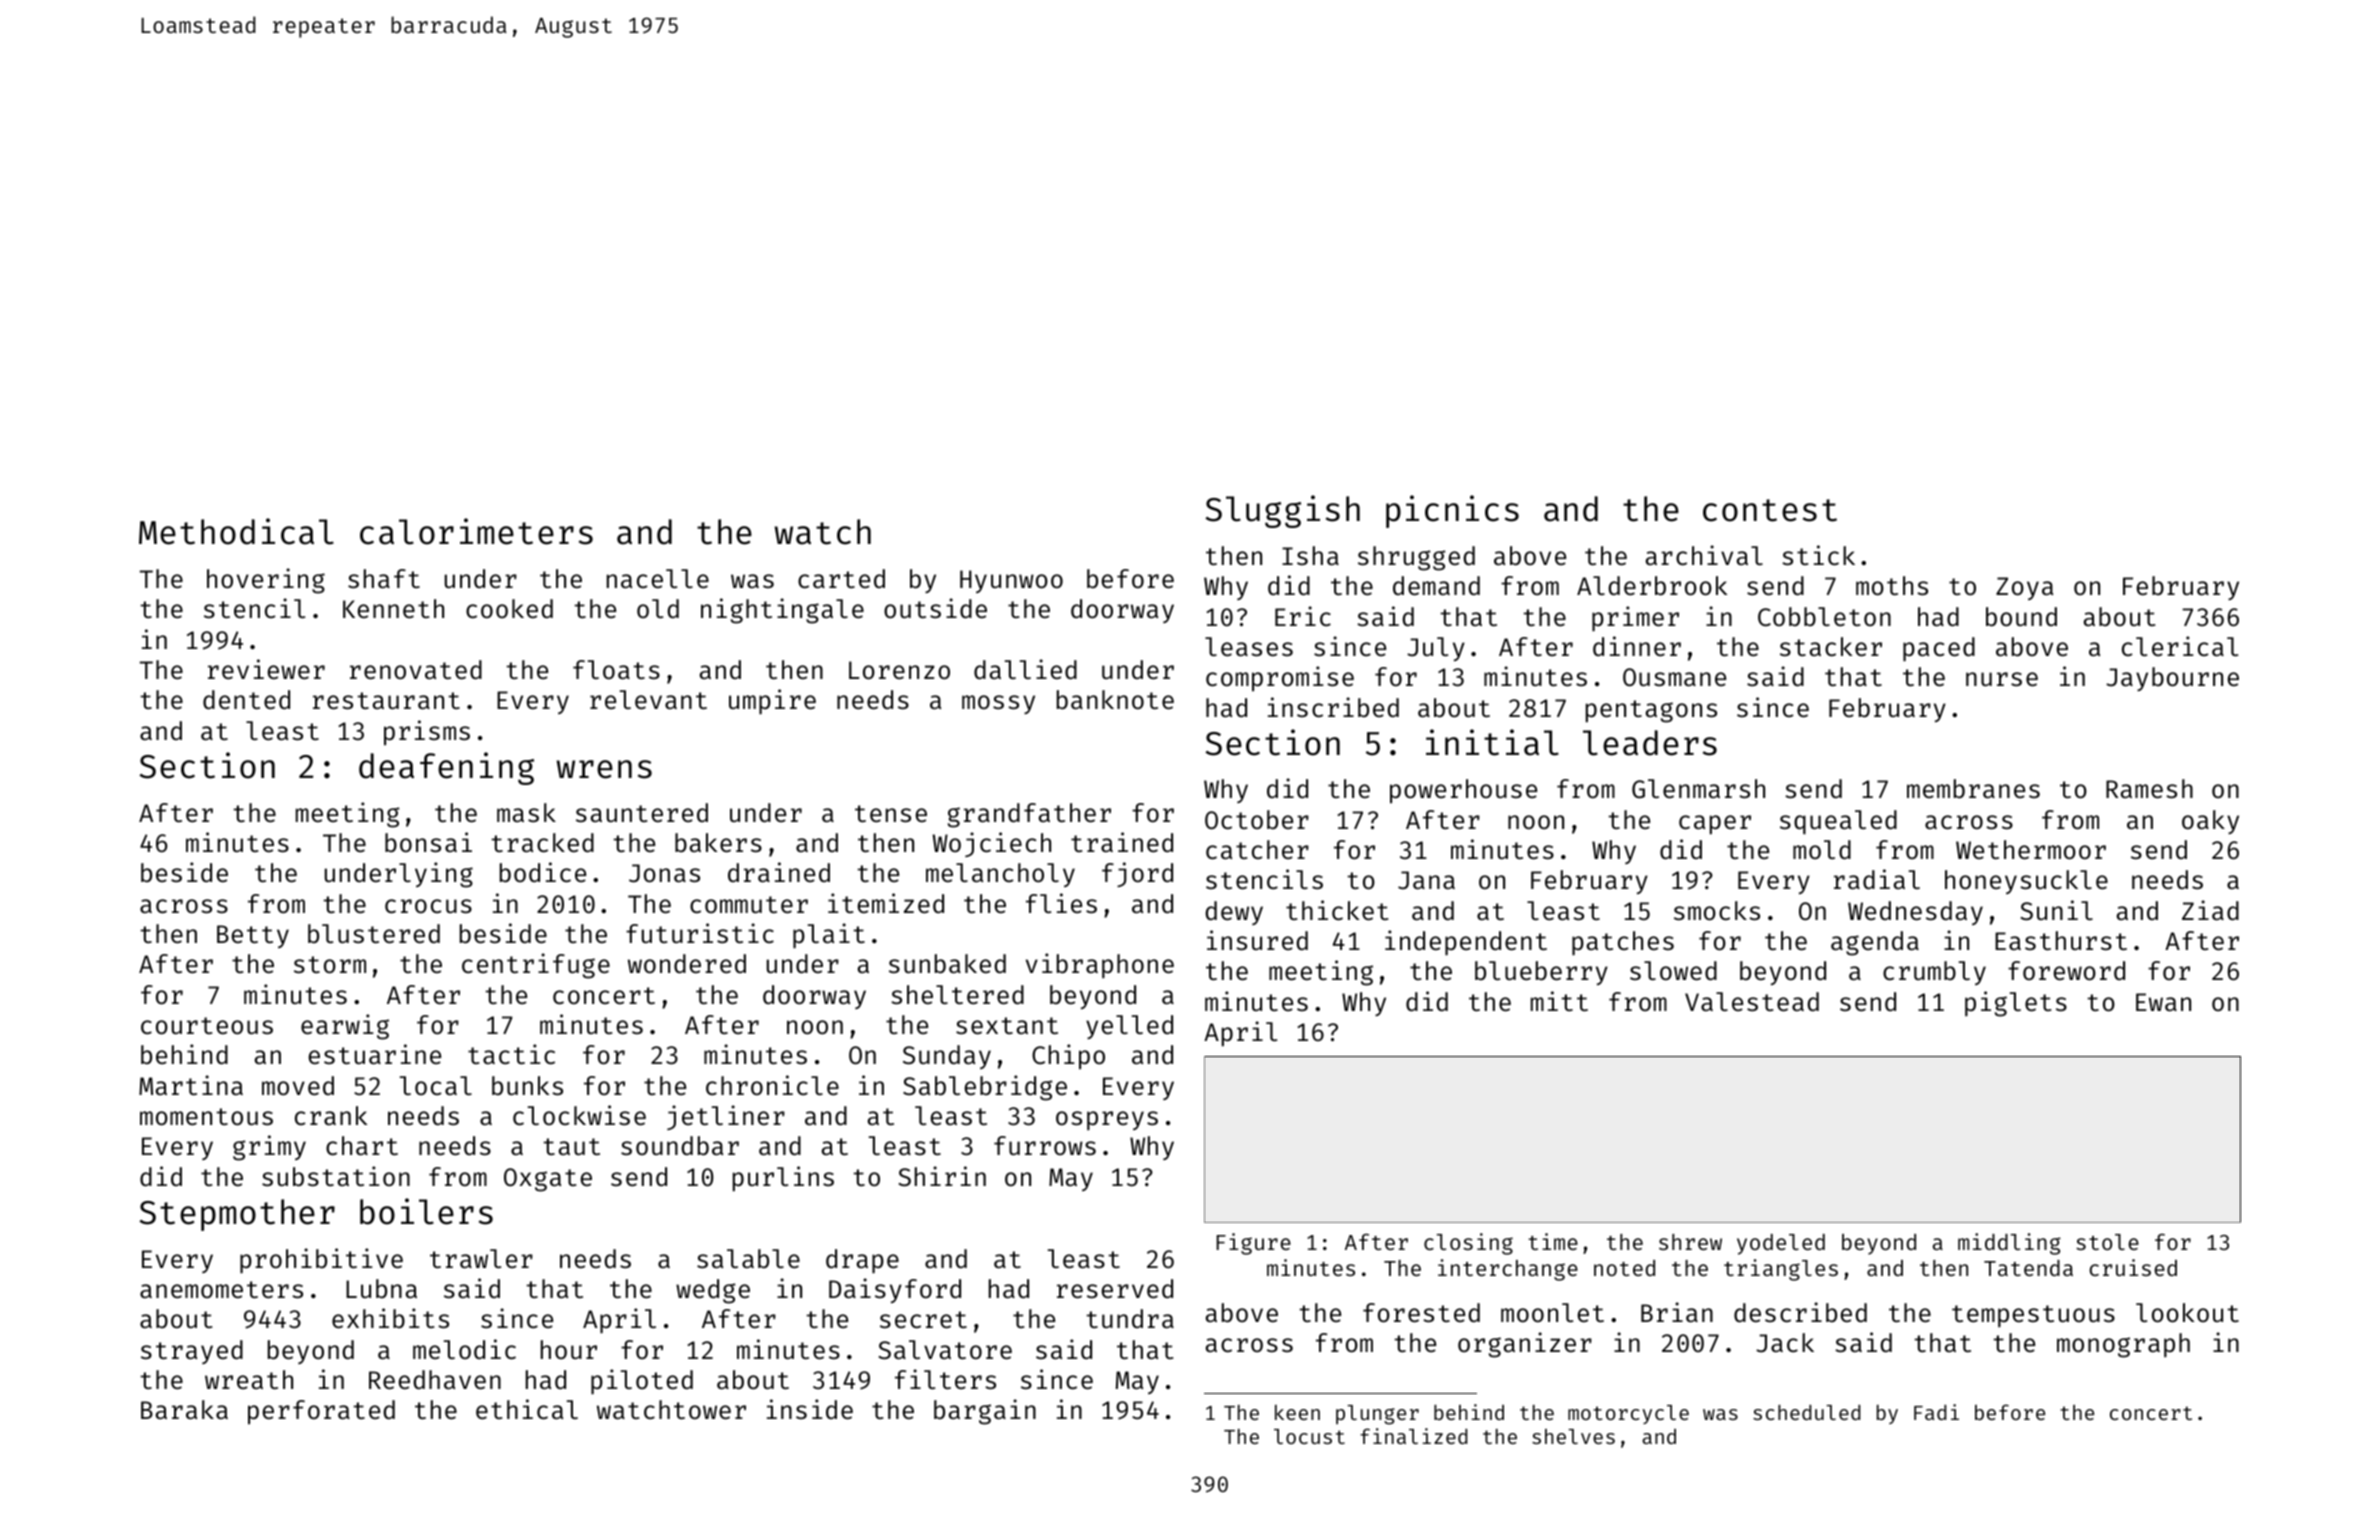  Describe the element at coordinates (664, 873) in the image. I see `Jonas` at that location.
